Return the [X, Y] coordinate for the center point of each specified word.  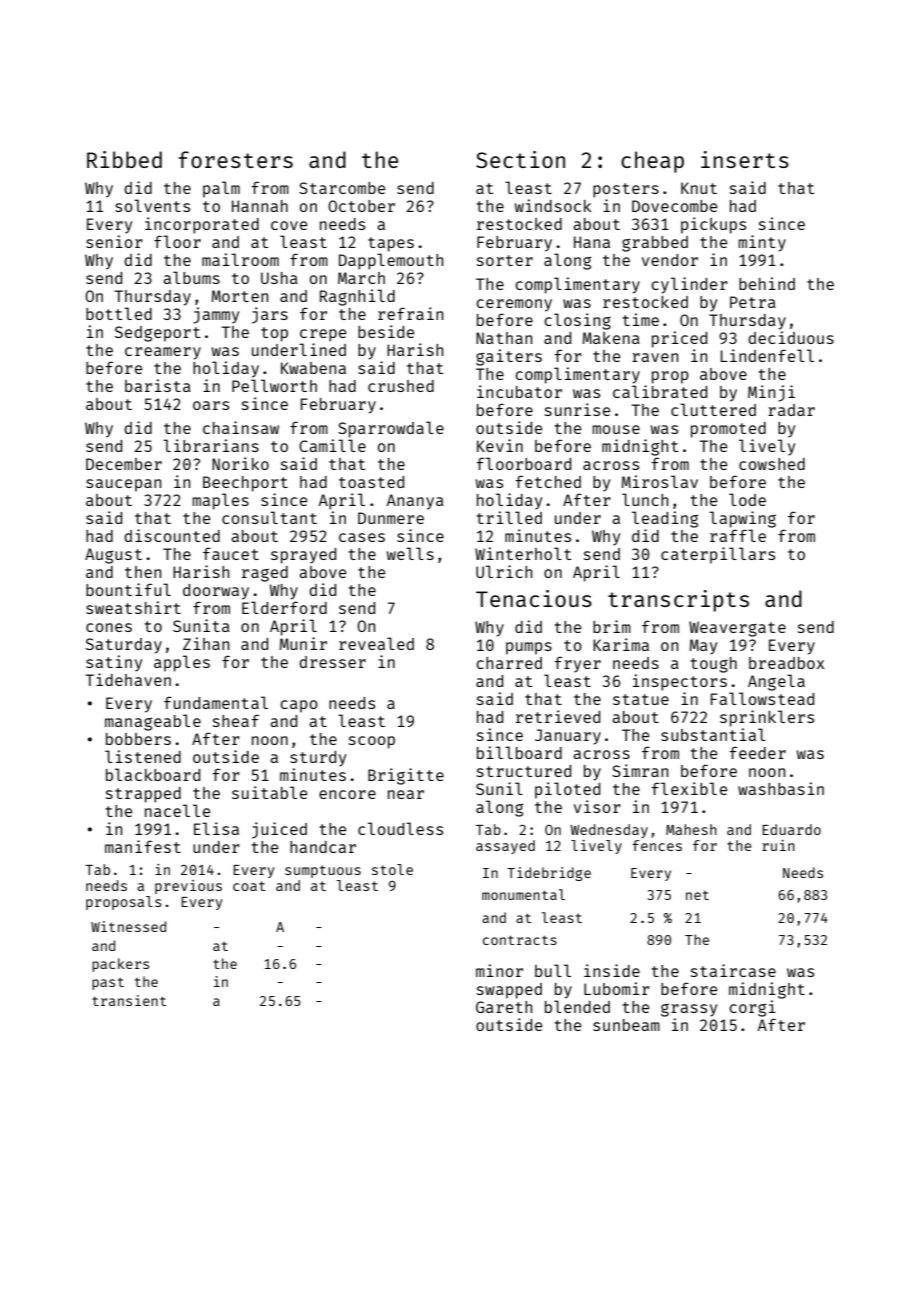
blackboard [153, 774]
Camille [332, 445]
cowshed [772, 464]
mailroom [240, 259]
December [124, 464]
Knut [699, 188]
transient [129, 1000]
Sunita [201, 625]
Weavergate [737, 629]
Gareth [504, 1007]
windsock [552, 205]
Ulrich [504, 571]
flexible [689, 788]
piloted [567, 790]
